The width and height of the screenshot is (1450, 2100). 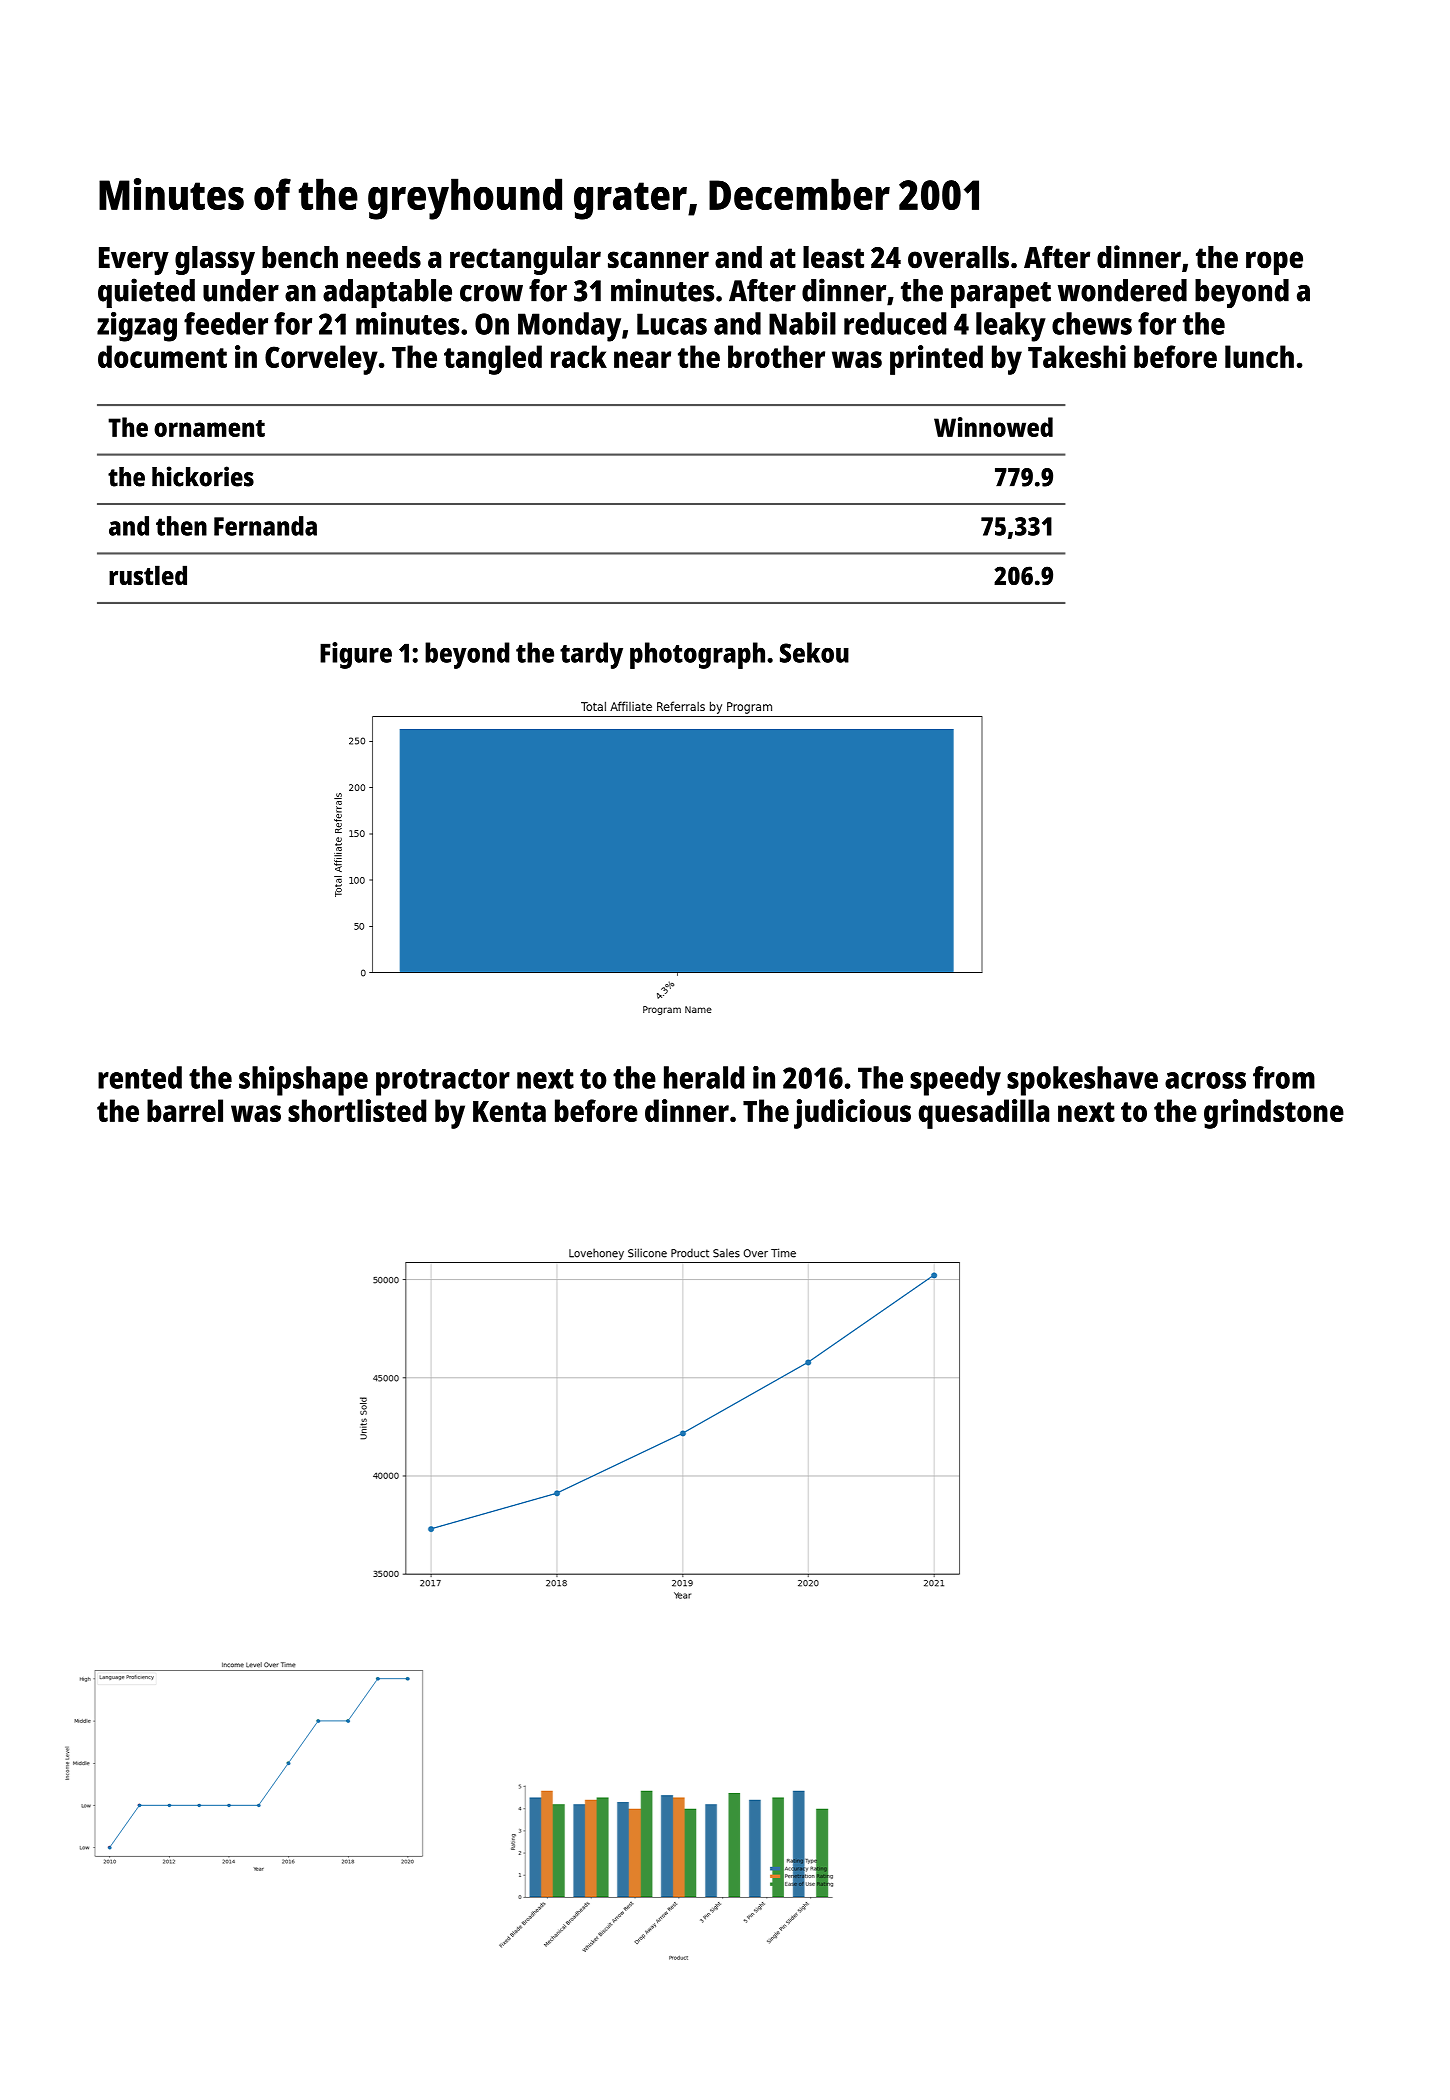 I want to click on Sekou, so click(x=814, y=652).
